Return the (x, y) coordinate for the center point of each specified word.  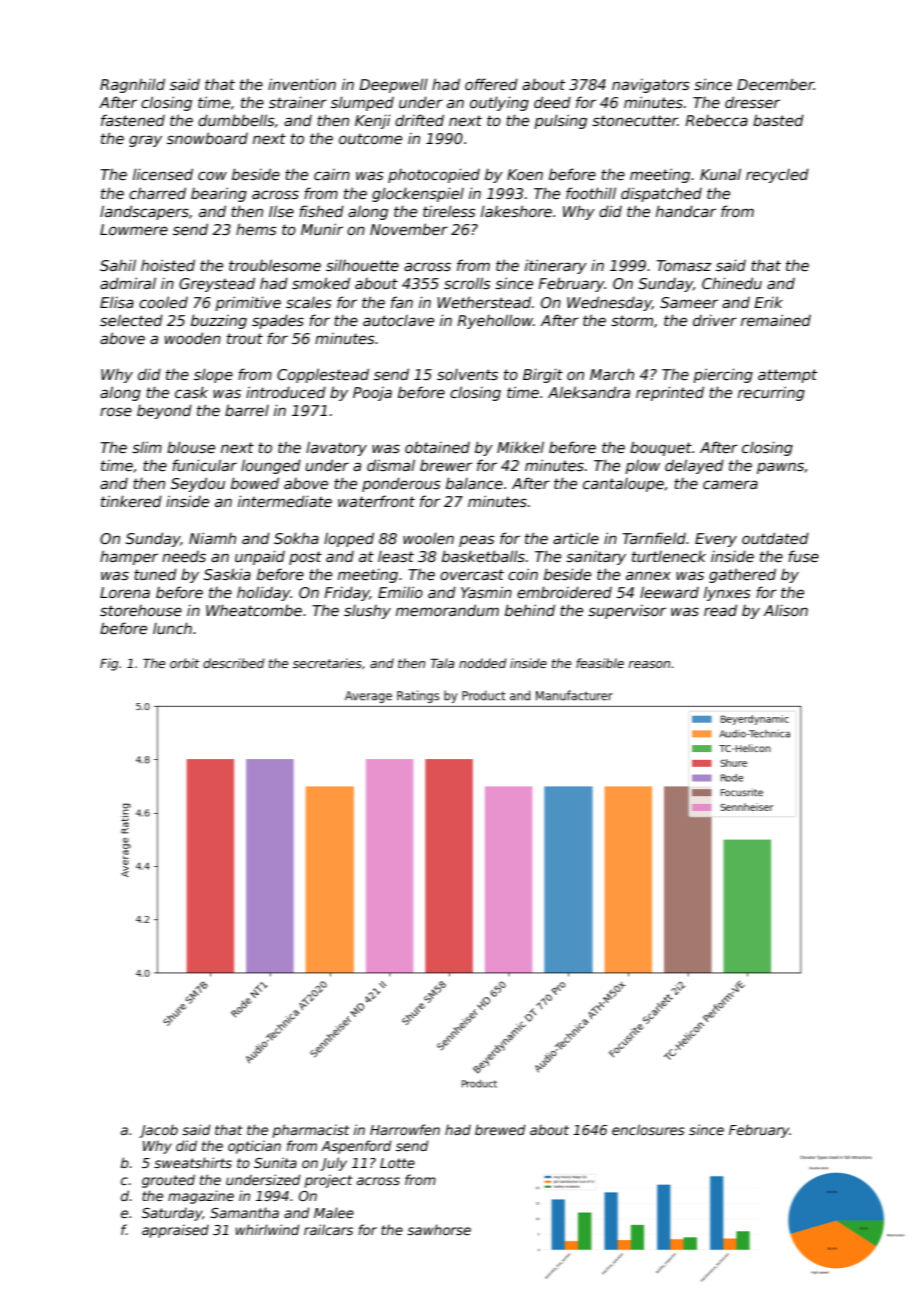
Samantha (244, 1212)
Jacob (158, 1131)
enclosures (648, 1129)
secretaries (327, 663)
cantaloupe (623, 485)
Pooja (372, 394)
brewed (500, 1129)
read (720, 610)
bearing (219, 194)
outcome (370, 138)
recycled (777, 175)
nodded (482, 663)
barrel (247, 410)
